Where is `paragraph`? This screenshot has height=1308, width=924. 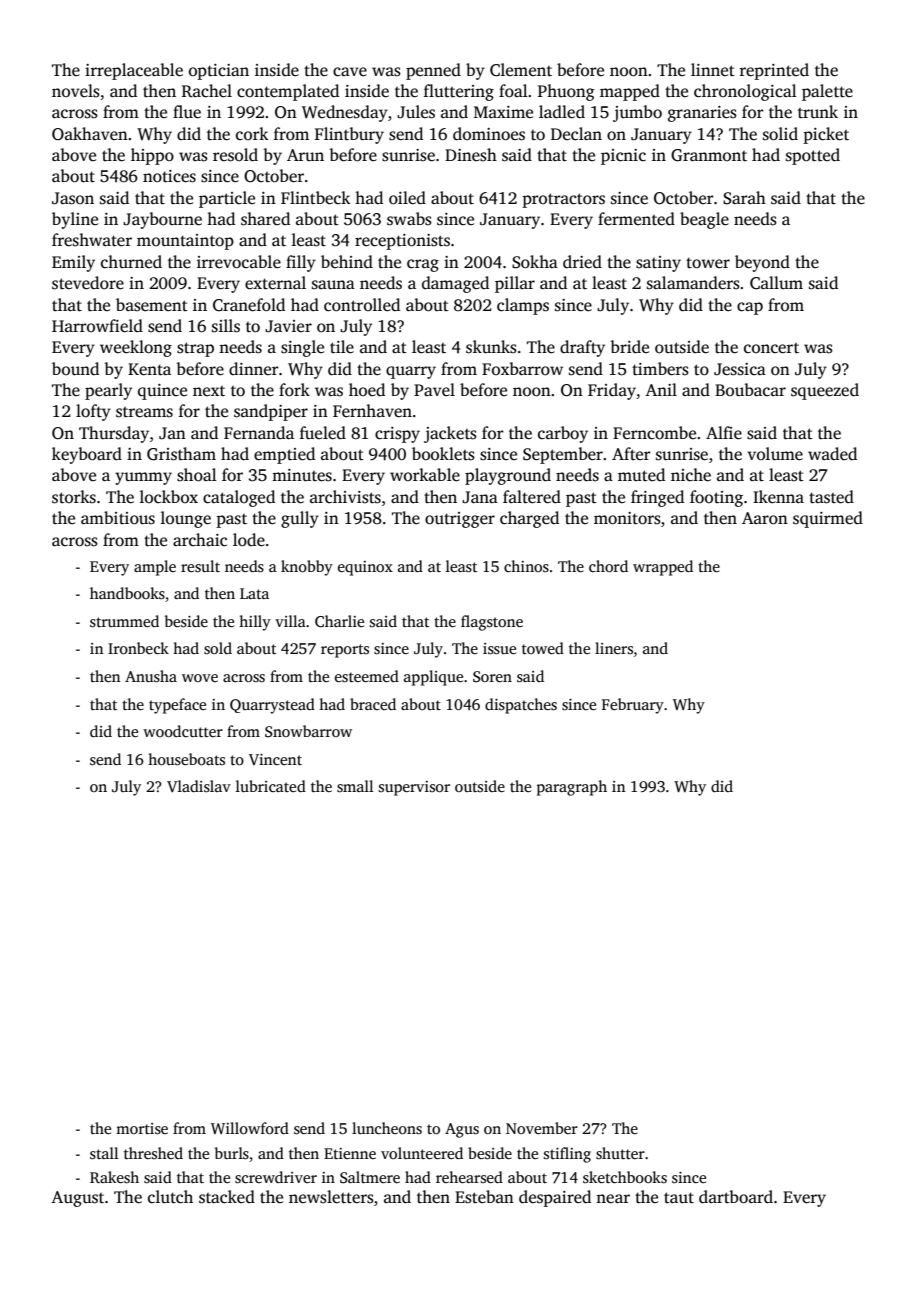 paragraph is located at coordinates (572, 788).
